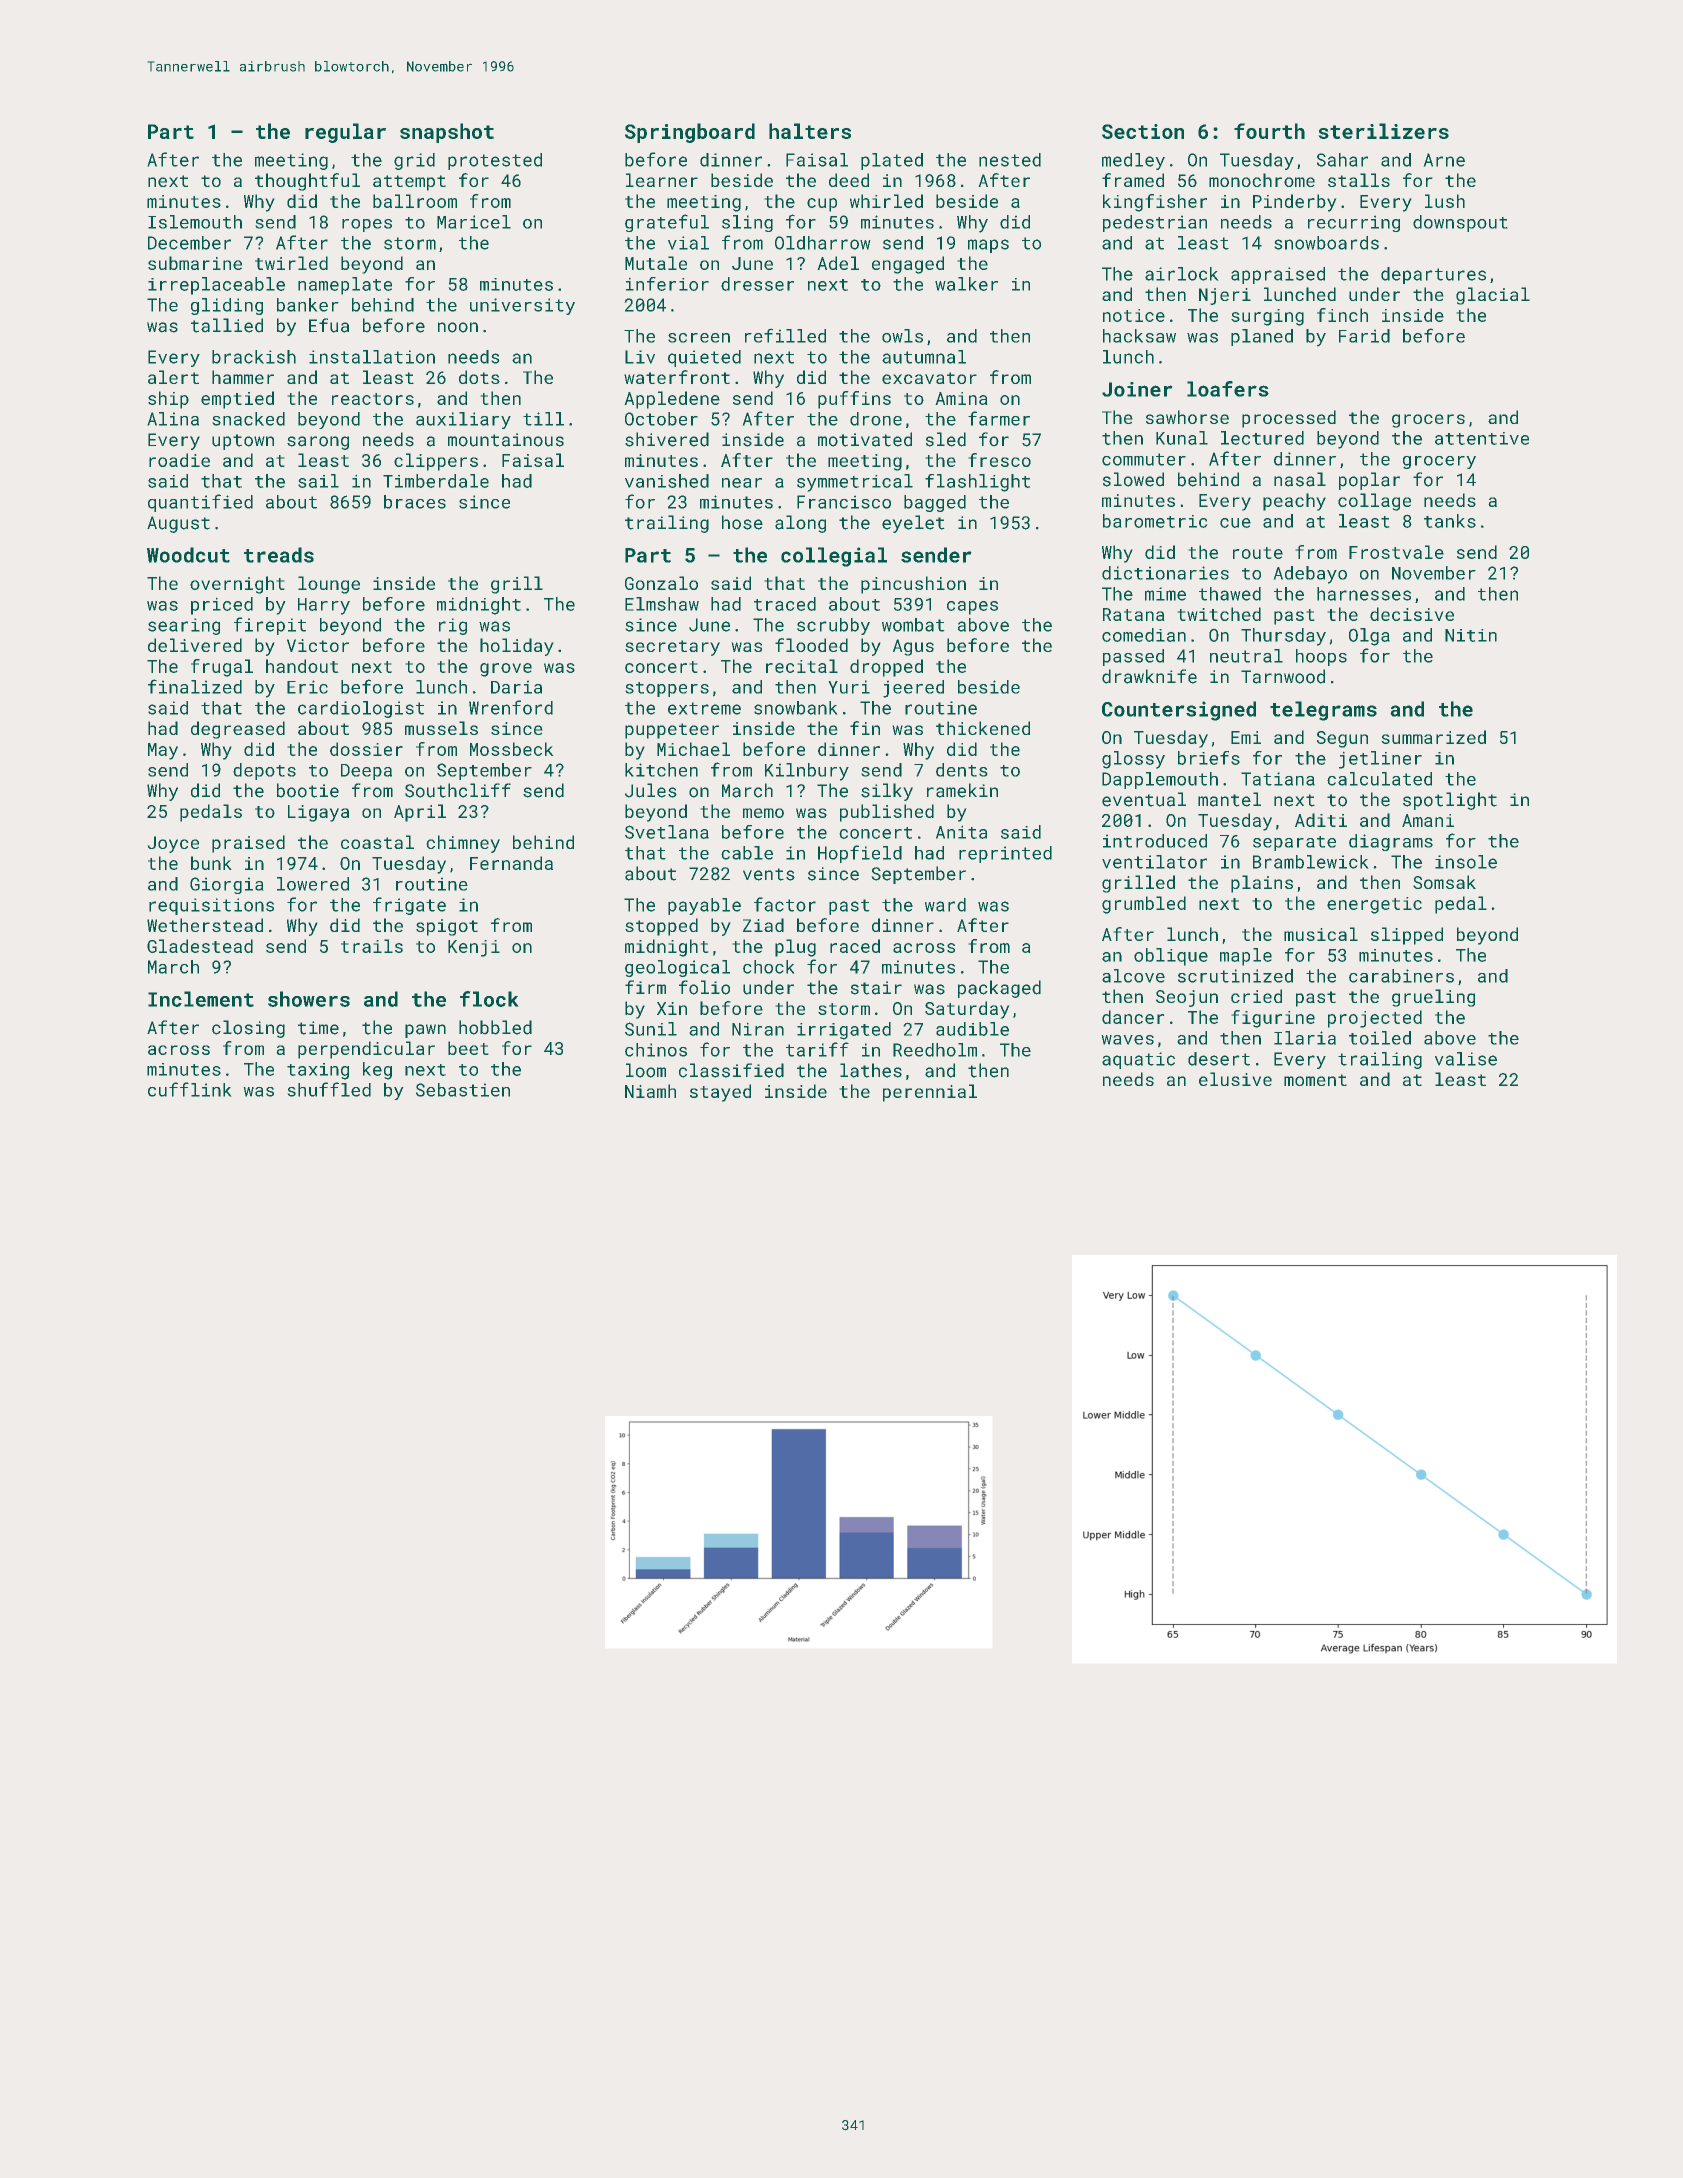 The height and width of the screenshot is (2178, 1683). Describe the element at coordinates (1228, 389) in the screenshot. I see `loafers` at that location.
